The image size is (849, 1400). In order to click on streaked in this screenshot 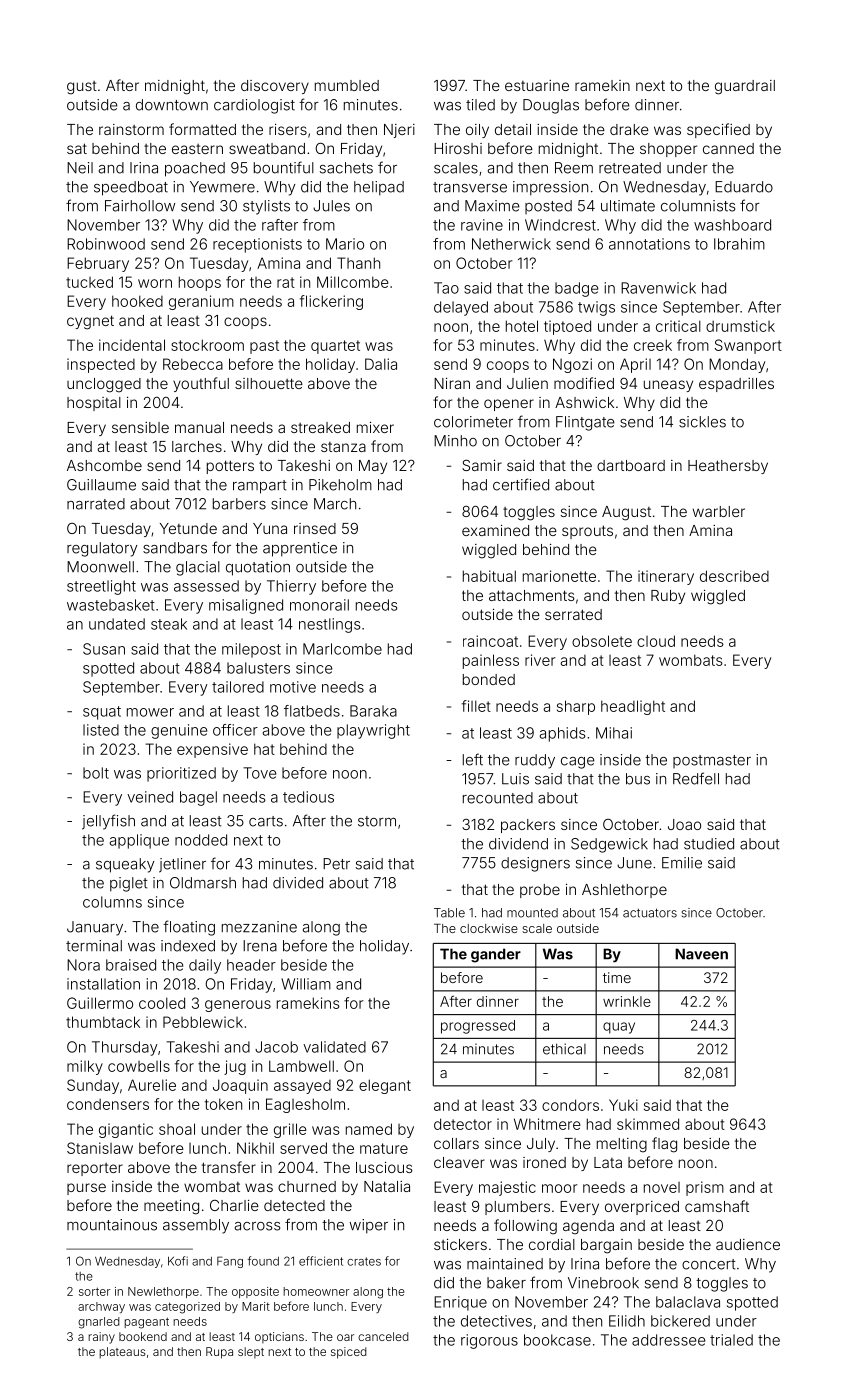, I will do `click(320, 427)`.
